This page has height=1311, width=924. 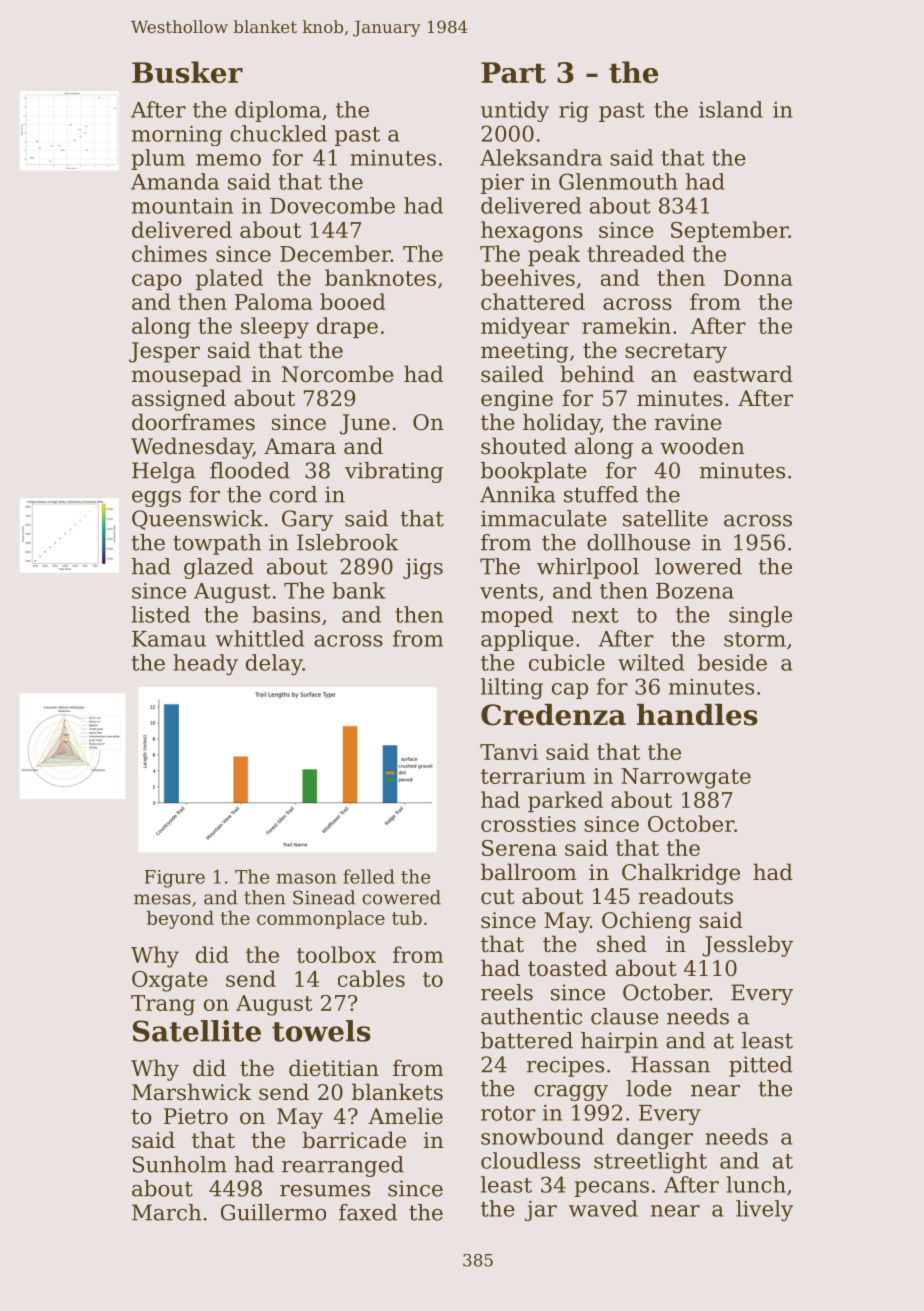 I want to click on flooded, so click(x=250, y=470).
